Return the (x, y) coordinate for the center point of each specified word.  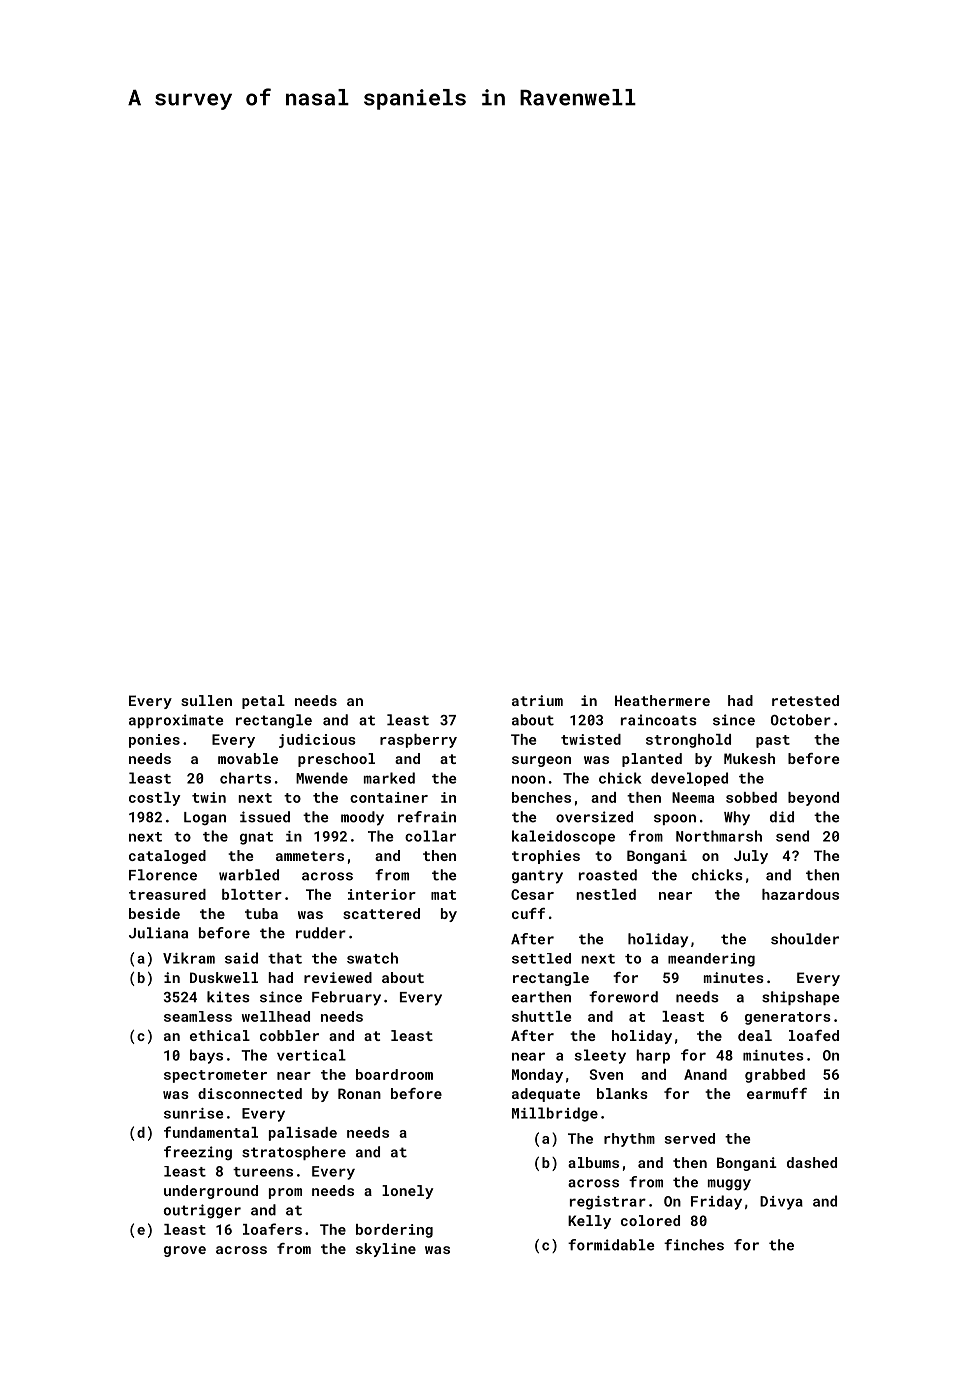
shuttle (541, 1016)
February (346, 998)
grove (185, 1251)
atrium (537, 700)
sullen (206, 700)
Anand (705, 1074)
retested (805, 700)
